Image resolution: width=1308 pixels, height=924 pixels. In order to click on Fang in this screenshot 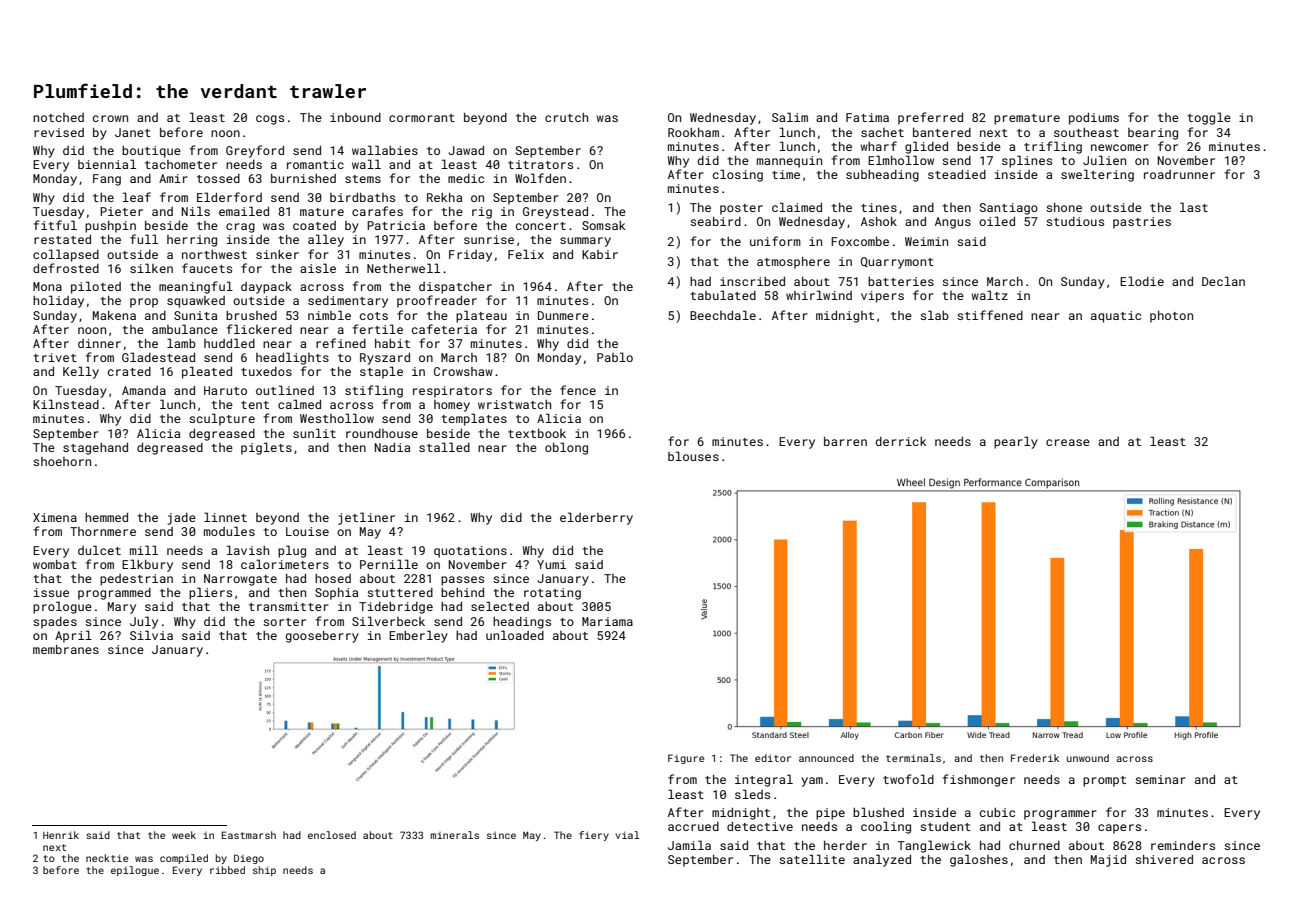, I will do `click(107, 180)`.
